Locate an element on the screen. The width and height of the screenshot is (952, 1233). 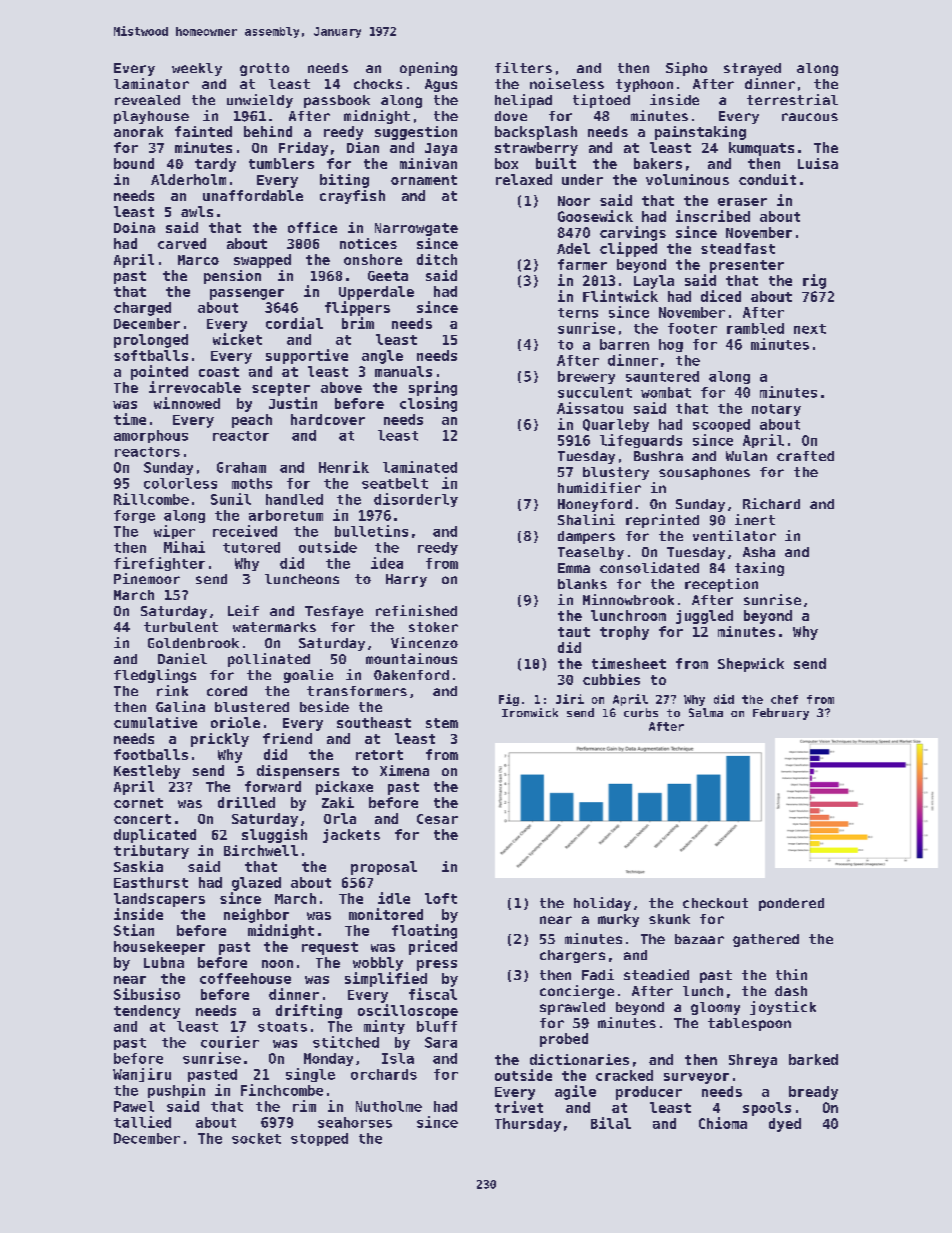
chef is located at coordinates (784, 699).
